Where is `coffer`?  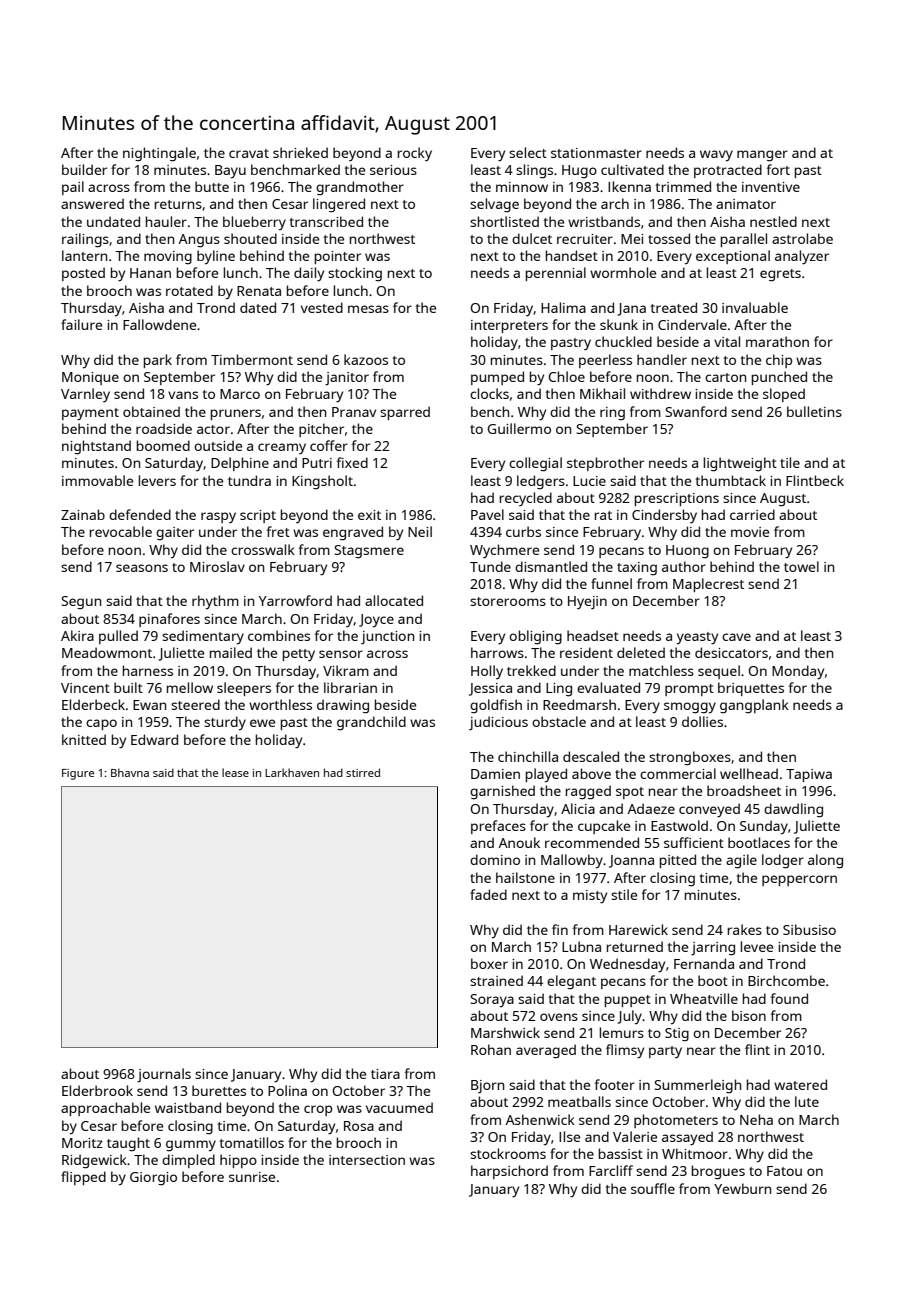 coffer is located at coordinates (329, 445).
